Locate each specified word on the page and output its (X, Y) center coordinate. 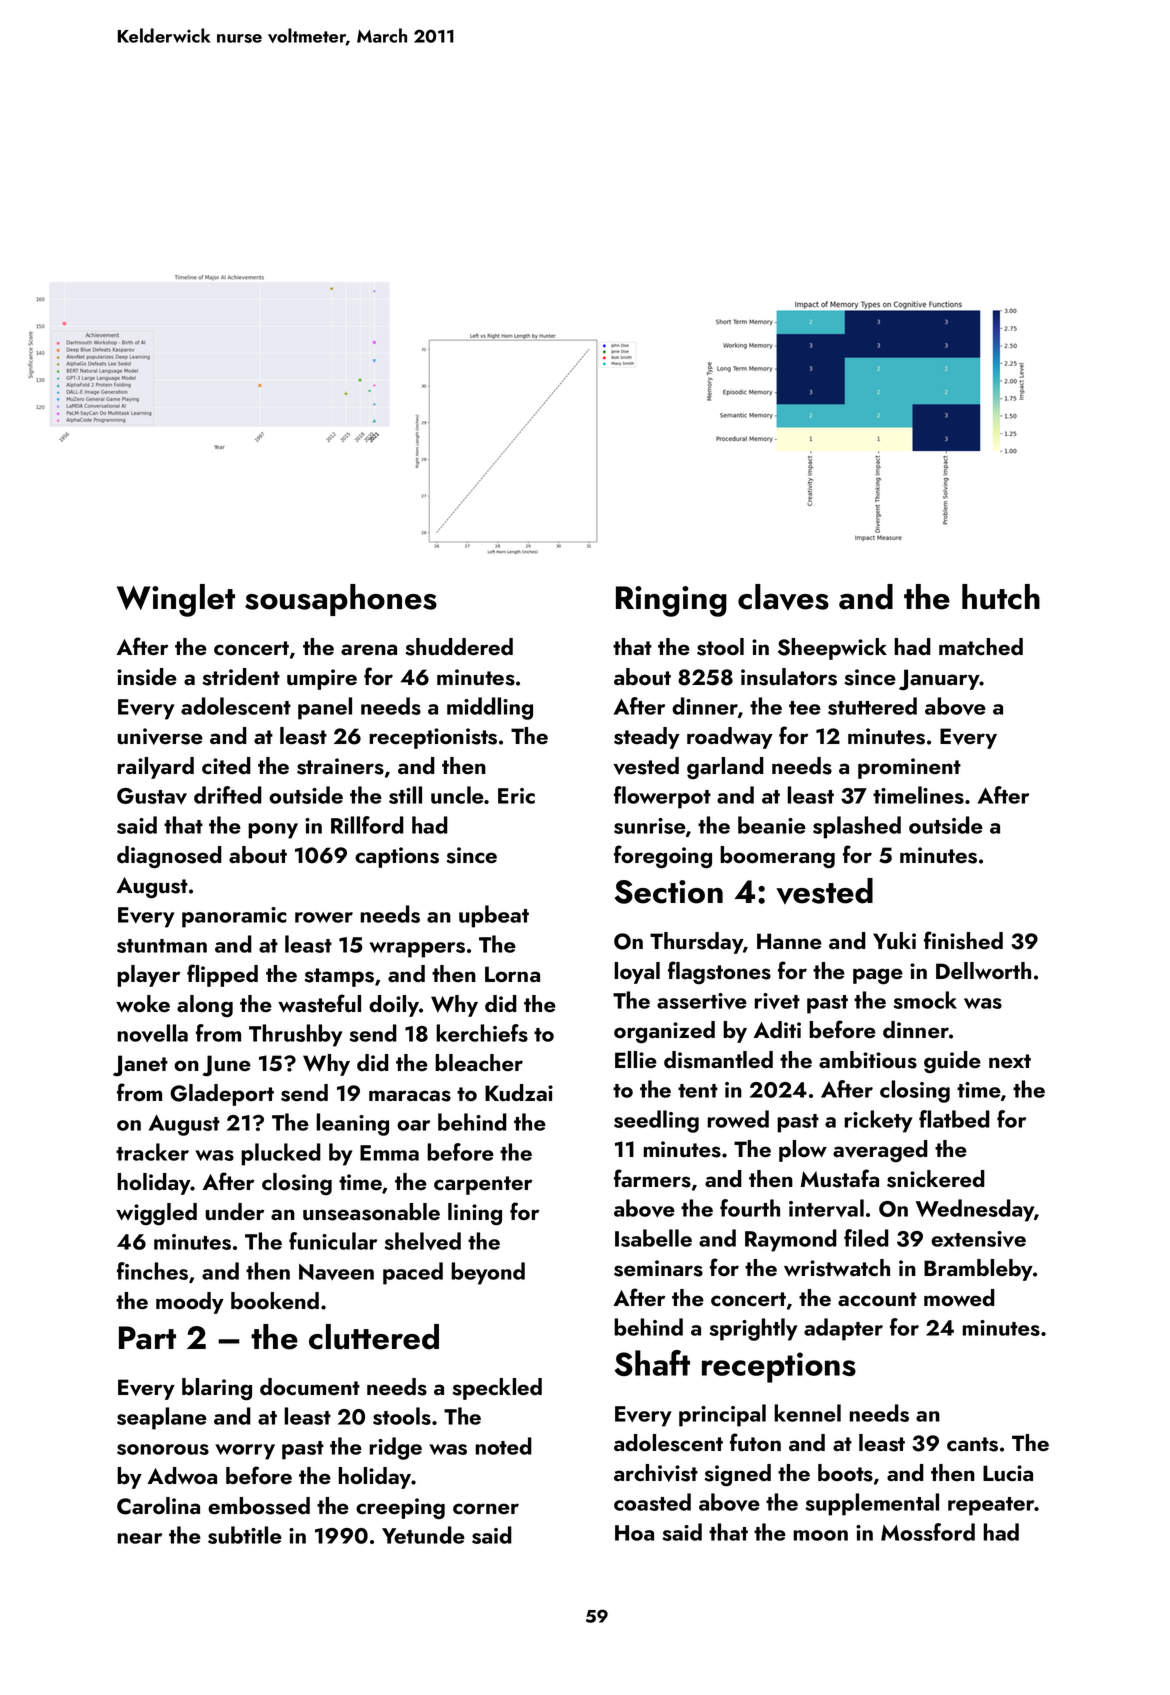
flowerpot (662, 797)
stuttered (872, 706)
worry (245, 1452)
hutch (1001, 597)
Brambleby (978, 1270)
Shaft (652, 1363)
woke (143, 1004)
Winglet (176, 600)
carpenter (483, 1185)
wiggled (156, 1214)
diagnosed (169, 857)
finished (963, 940)
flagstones (719, 972)
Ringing (671, 601)
